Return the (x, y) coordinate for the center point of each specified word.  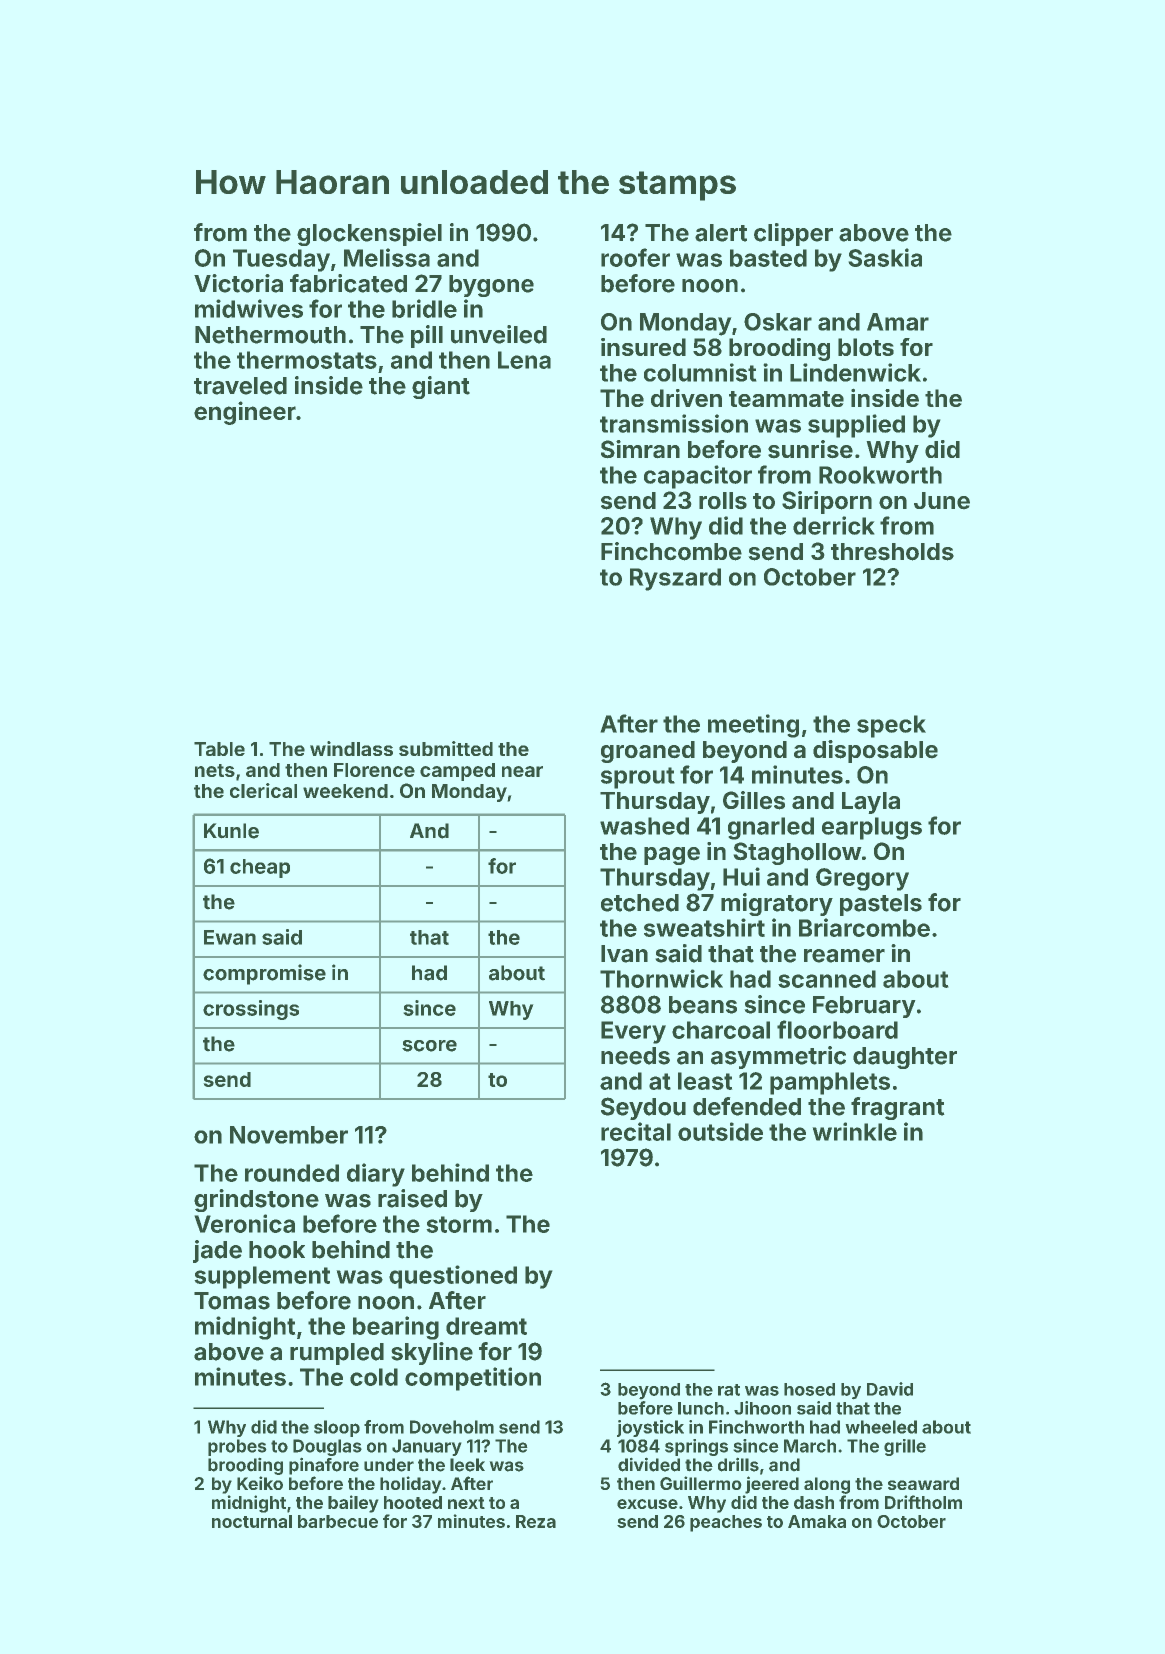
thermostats (307, 360)
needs (635, 1056)
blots (866, 347)
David (890, 1389)
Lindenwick (855, 372)
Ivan (624, 954)
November (289, 1135)
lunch (701, 1408)
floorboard (837, 1029)
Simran (640, 449)
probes (237, 1447)
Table (219, 749)
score (429, 1046)
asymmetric (778, 1057)
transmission (674, 423)
